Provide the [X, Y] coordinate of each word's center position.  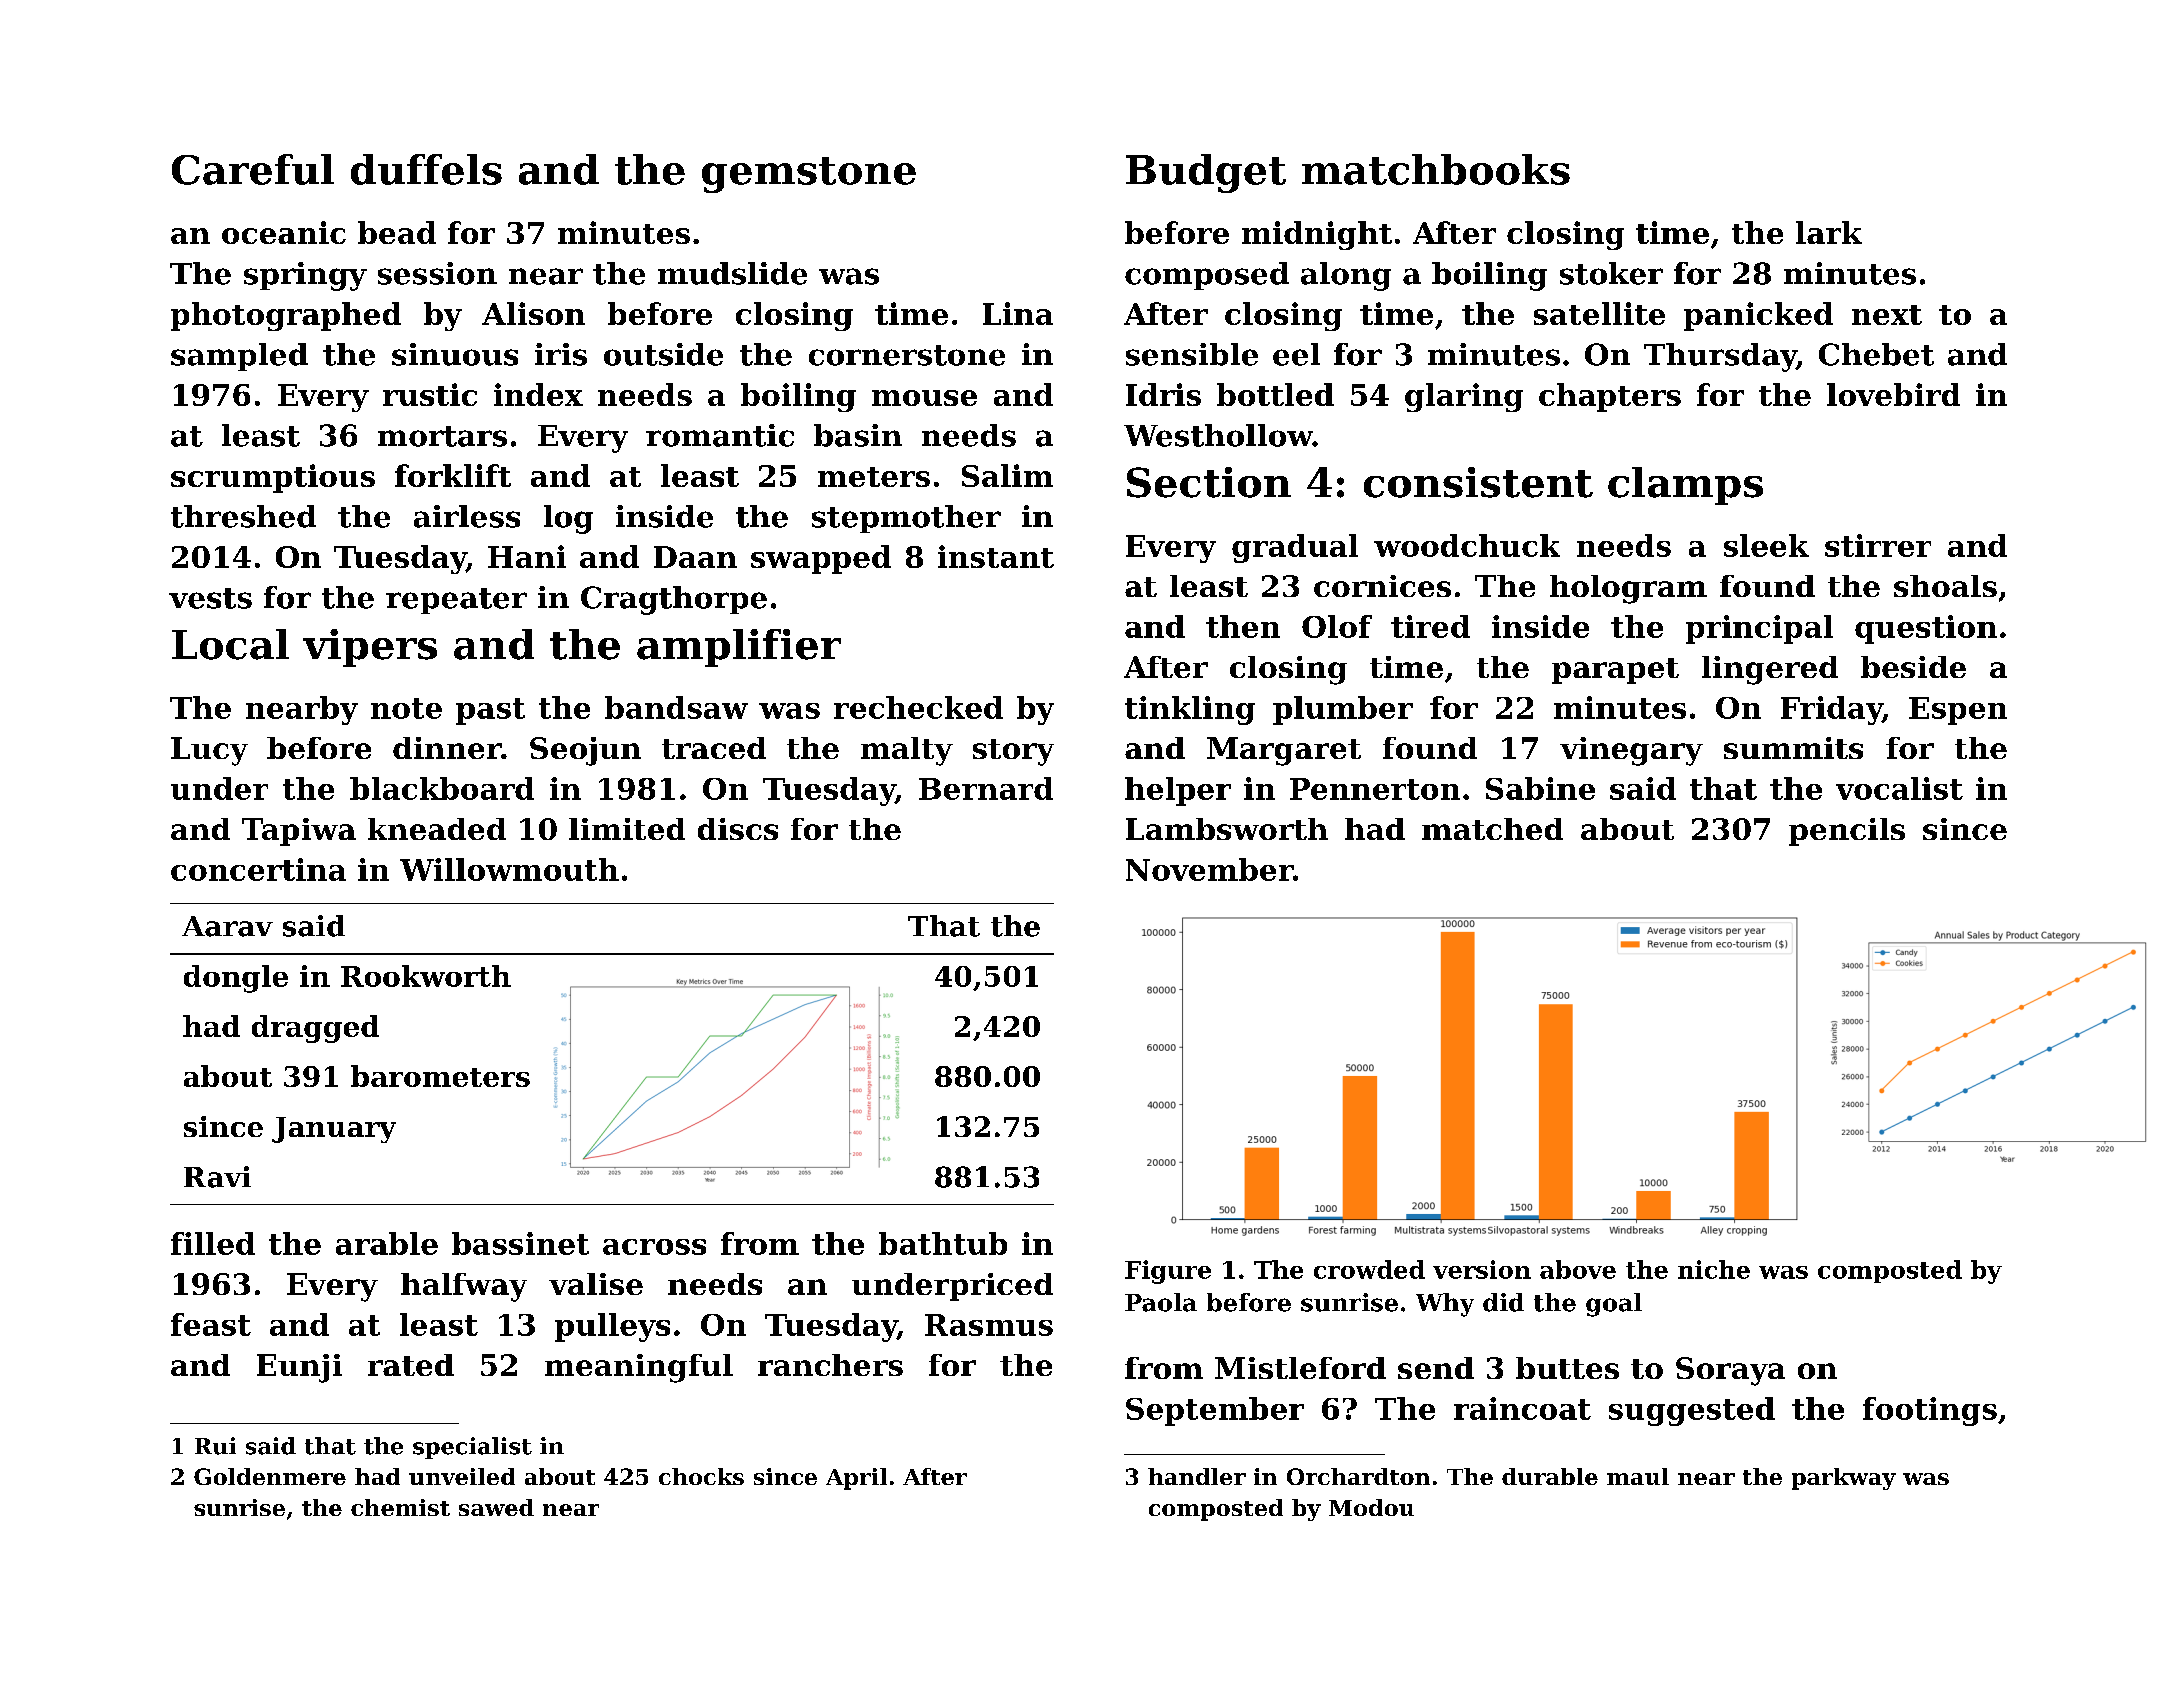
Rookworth [426, 976]
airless [467, 516]
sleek [1766, 545]
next [1887, 315]
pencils [1847, 832]
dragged [315, 1029]
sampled [239, 357]
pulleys [612, 1327]
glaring [1464, 397]
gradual [1295, 548]
